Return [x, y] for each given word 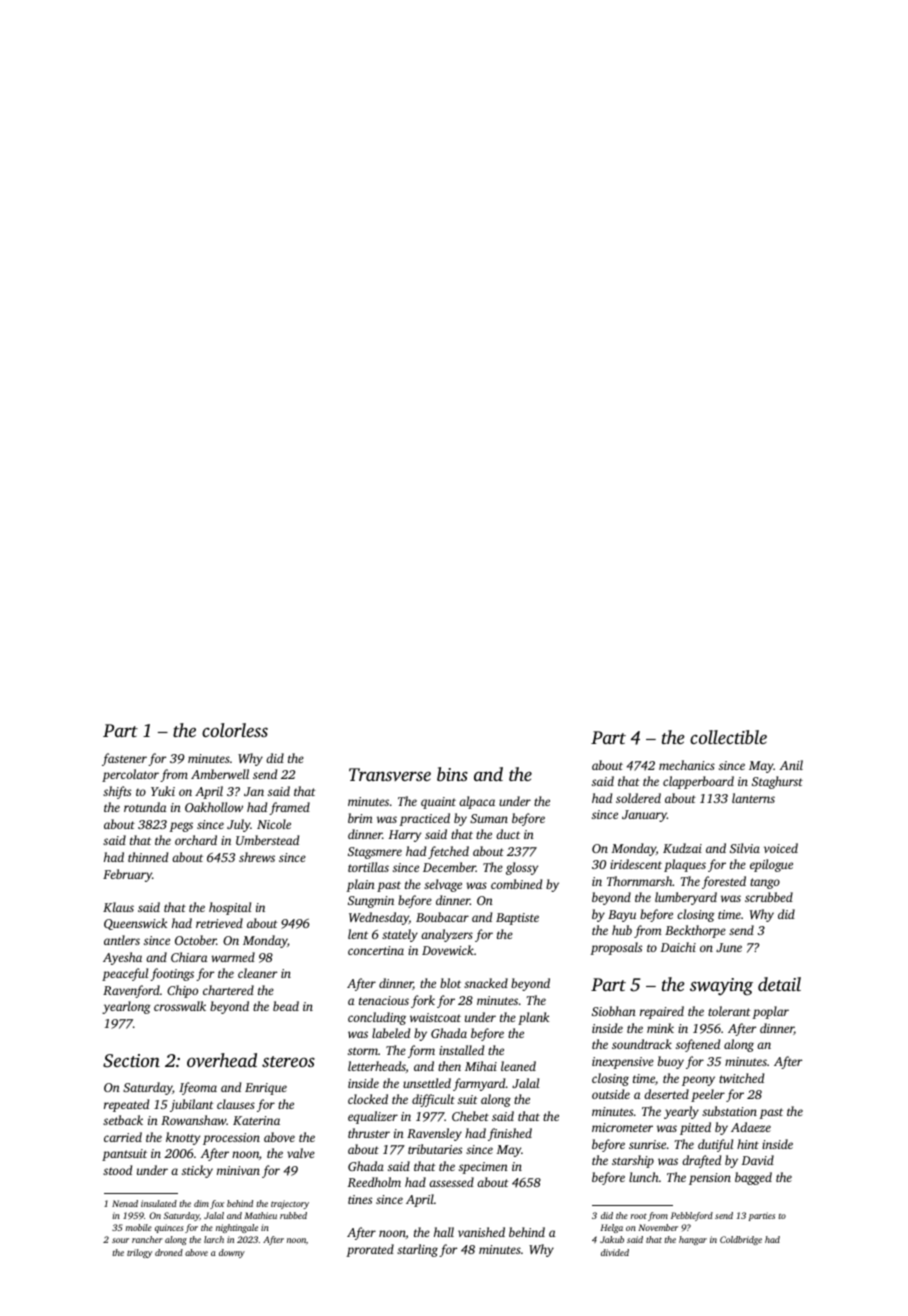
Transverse [390, 774]
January [644, 816]
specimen [483, 1168]
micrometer [622, 1127]
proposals [616, 948]
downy [232, 1253]
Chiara [189, 957]
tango [765, 883]
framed [289, 808]
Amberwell [220, 774]
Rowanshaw [193, 1120]
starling [417, 1250]
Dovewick [448, 950]
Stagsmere [375, 853]
